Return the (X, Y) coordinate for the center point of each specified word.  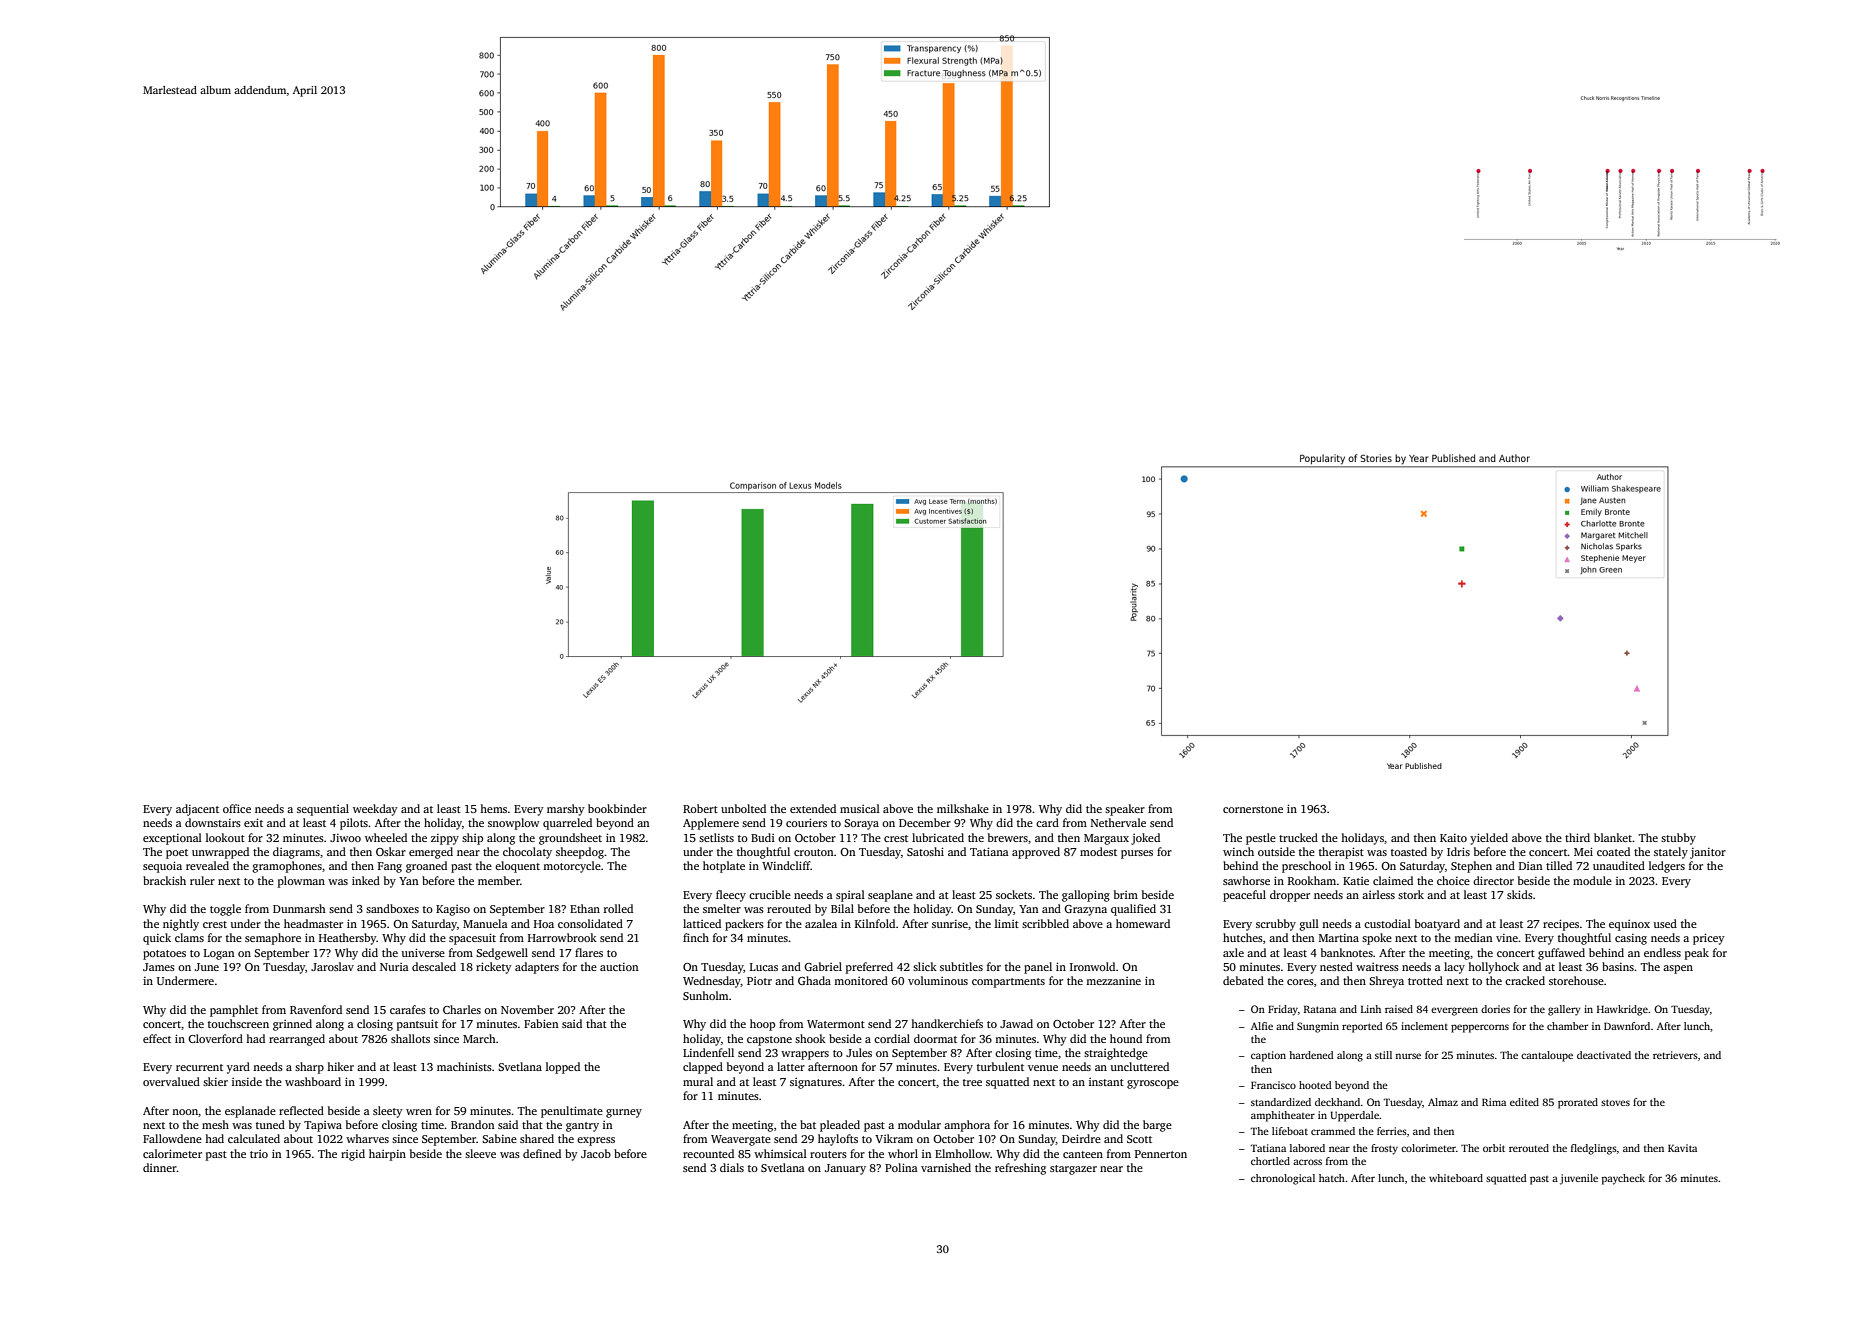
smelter (722, 908)
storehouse (1576, 980)
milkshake (963, 808)
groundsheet (570, 839)
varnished (946, 1167)
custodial (1387, 923)
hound (1126, 1038)
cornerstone (1253, 809)
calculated (254, 1138)
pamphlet (234, 1011)
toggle (225, 910)
